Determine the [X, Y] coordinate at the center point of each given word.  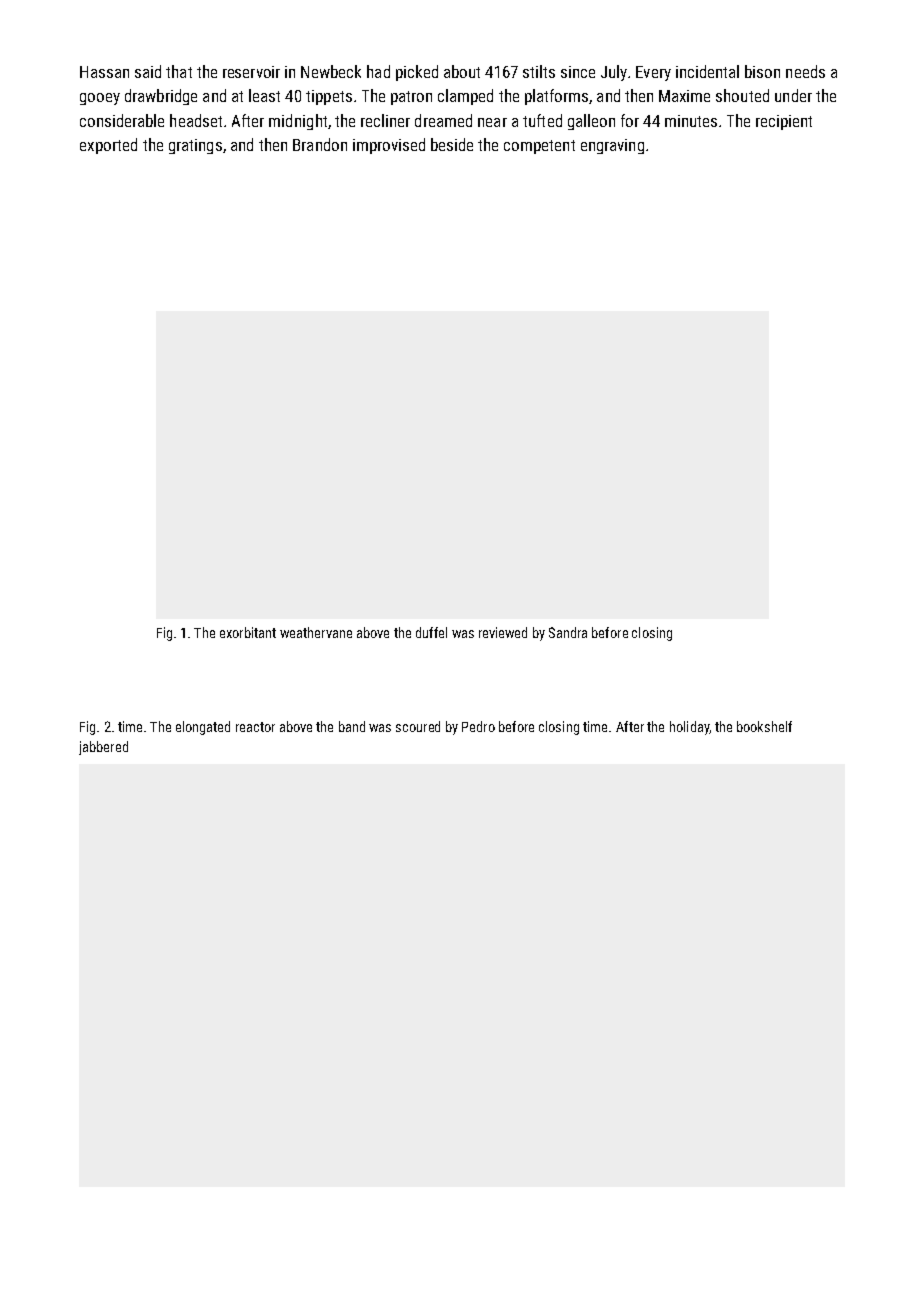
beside [452, 144]
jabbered [103, 748]
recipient [784, 122]
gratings [195, 146]
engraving [612, 146]
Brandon [320, 144]
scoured [418, 726]
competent [539, 147]
